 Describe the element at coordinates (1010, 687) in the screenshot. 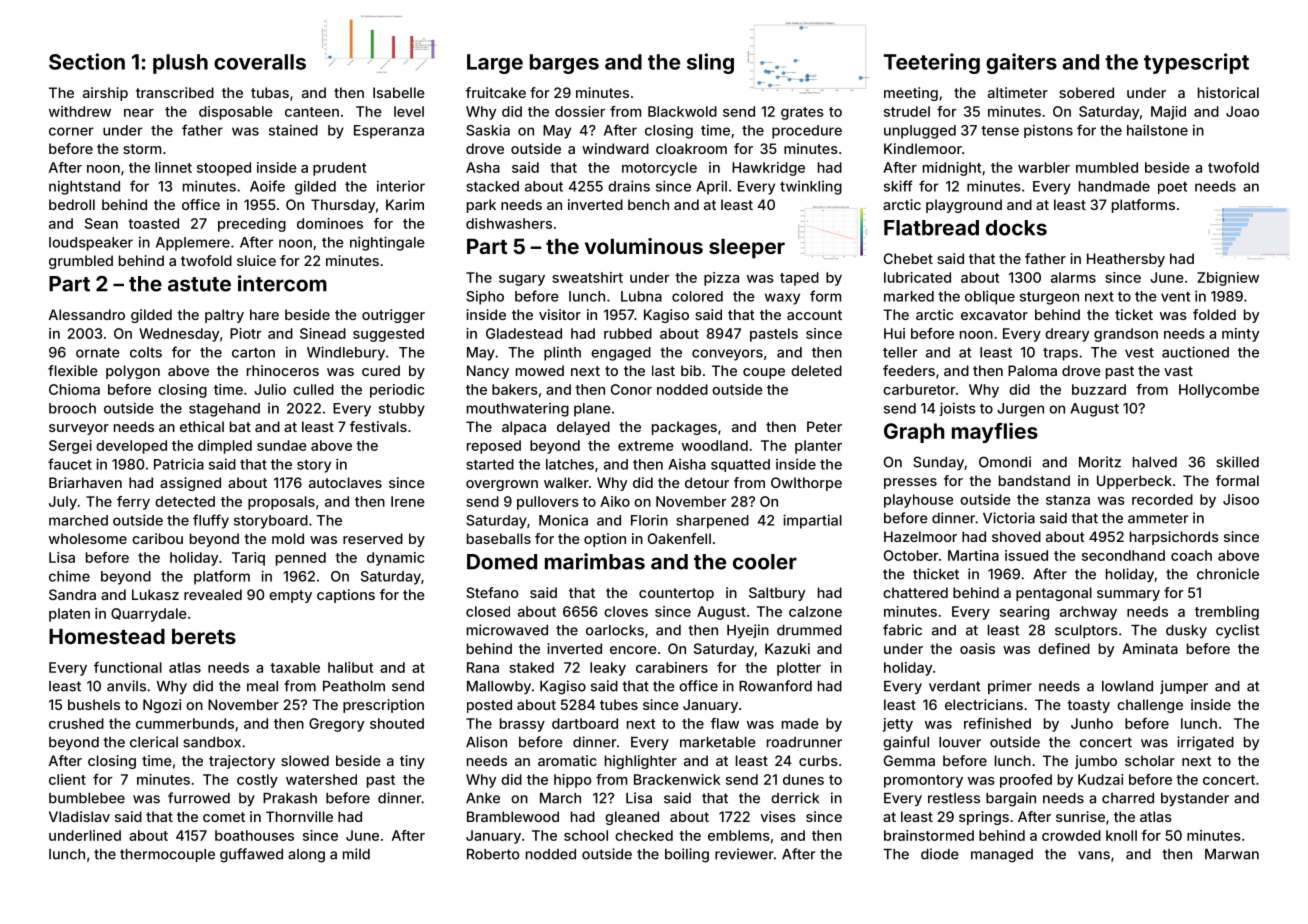

I see `primer` at that location.
